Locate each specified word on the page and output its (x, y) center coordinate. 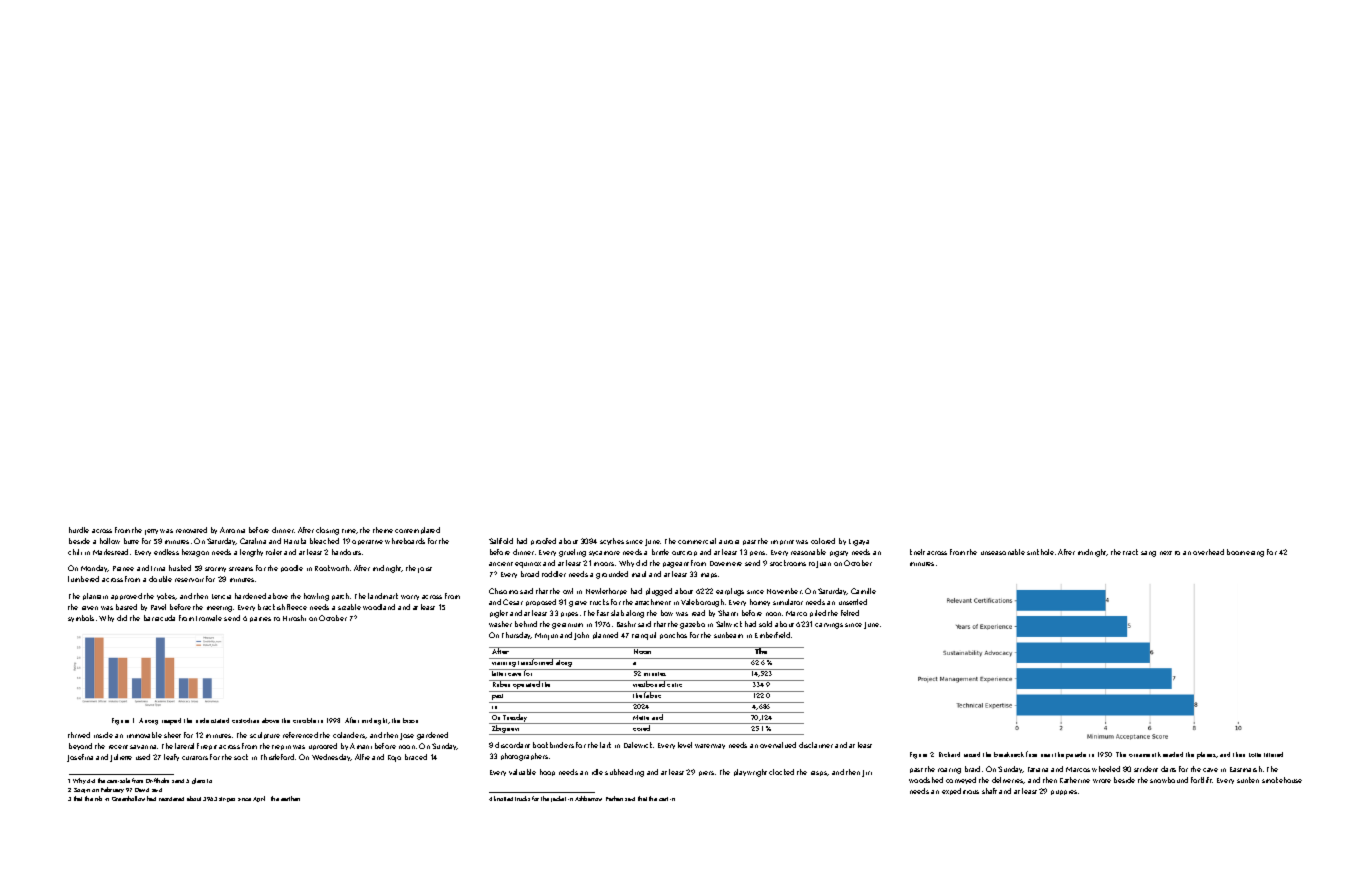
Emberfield (772, 635)
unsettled (853, 602)
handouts (346, 552)
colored (823, 541)
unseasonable (1003, 552)
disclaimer (816, 745)
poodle (292, 568)
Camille (863, 591)
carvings (829, 626)
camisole (118, 780)
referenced (300, 735)
